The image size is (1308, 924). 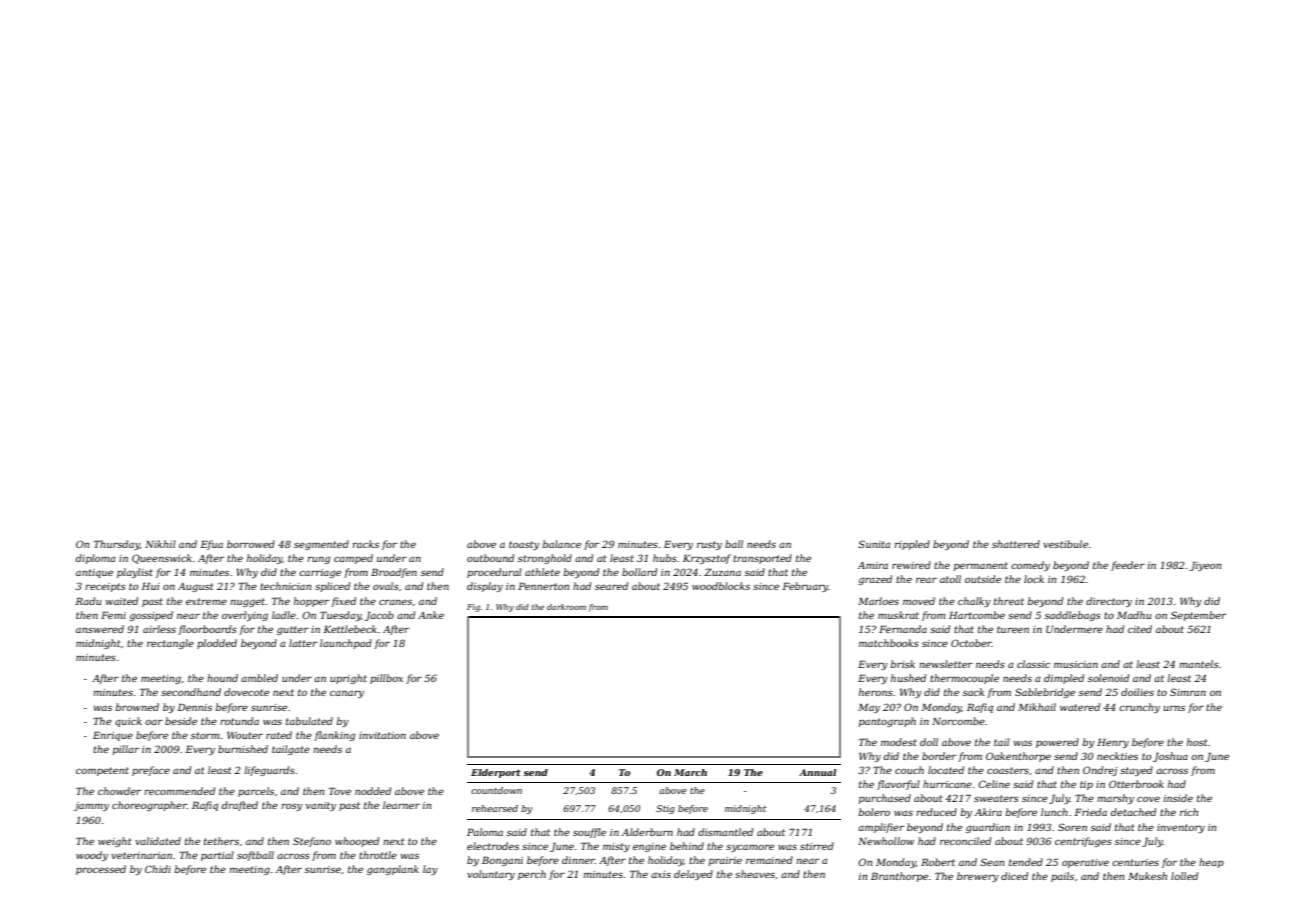 What do you see at coordinates (911, 565) in the document?
I see `rewired` at bounding box center [911, 565].
